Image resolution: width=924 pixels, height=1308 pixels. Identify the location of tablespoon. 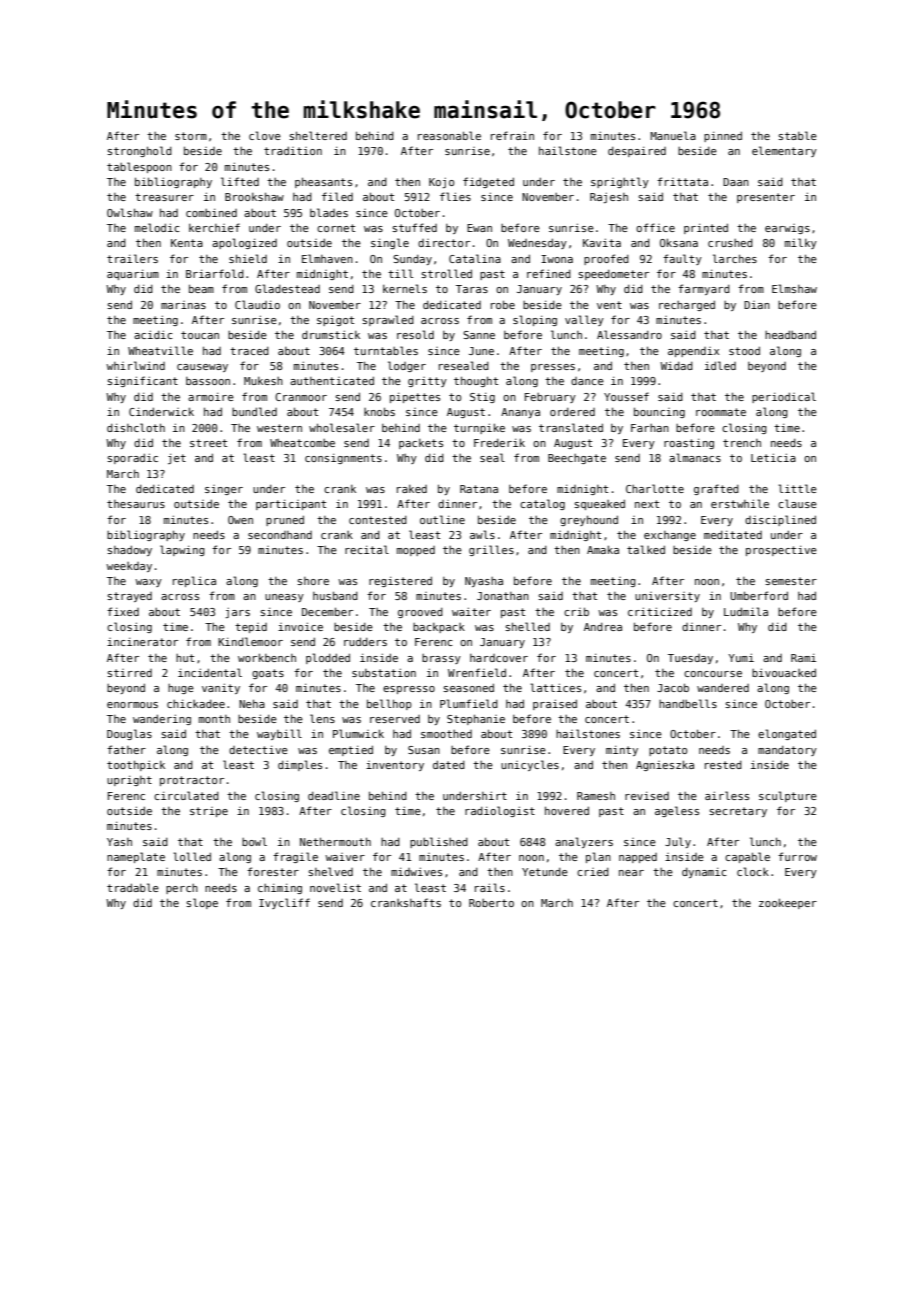
(139, 167).
